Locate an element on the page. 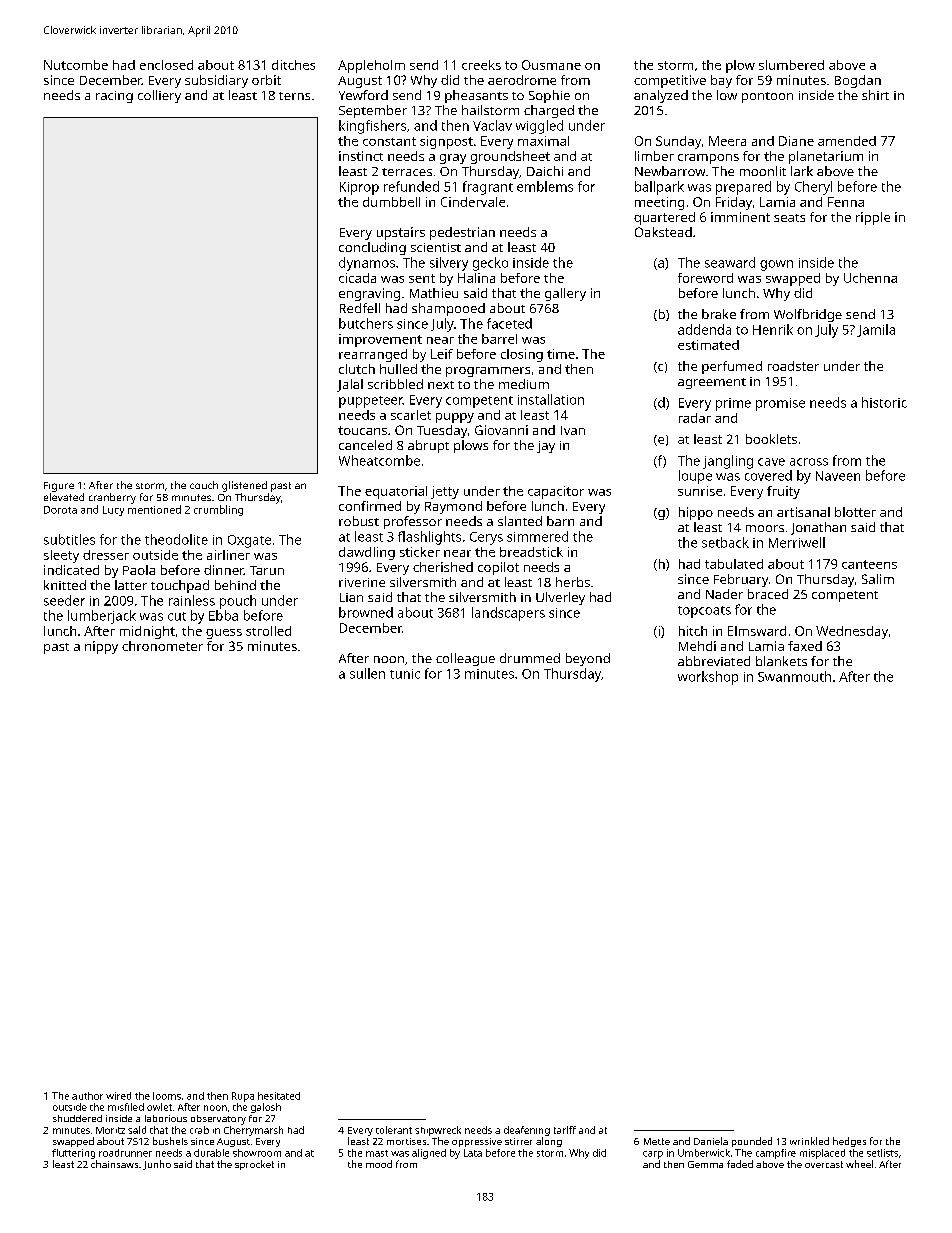 The image size is (952, 1233). moonlit is located at coordinates (763, 171).
